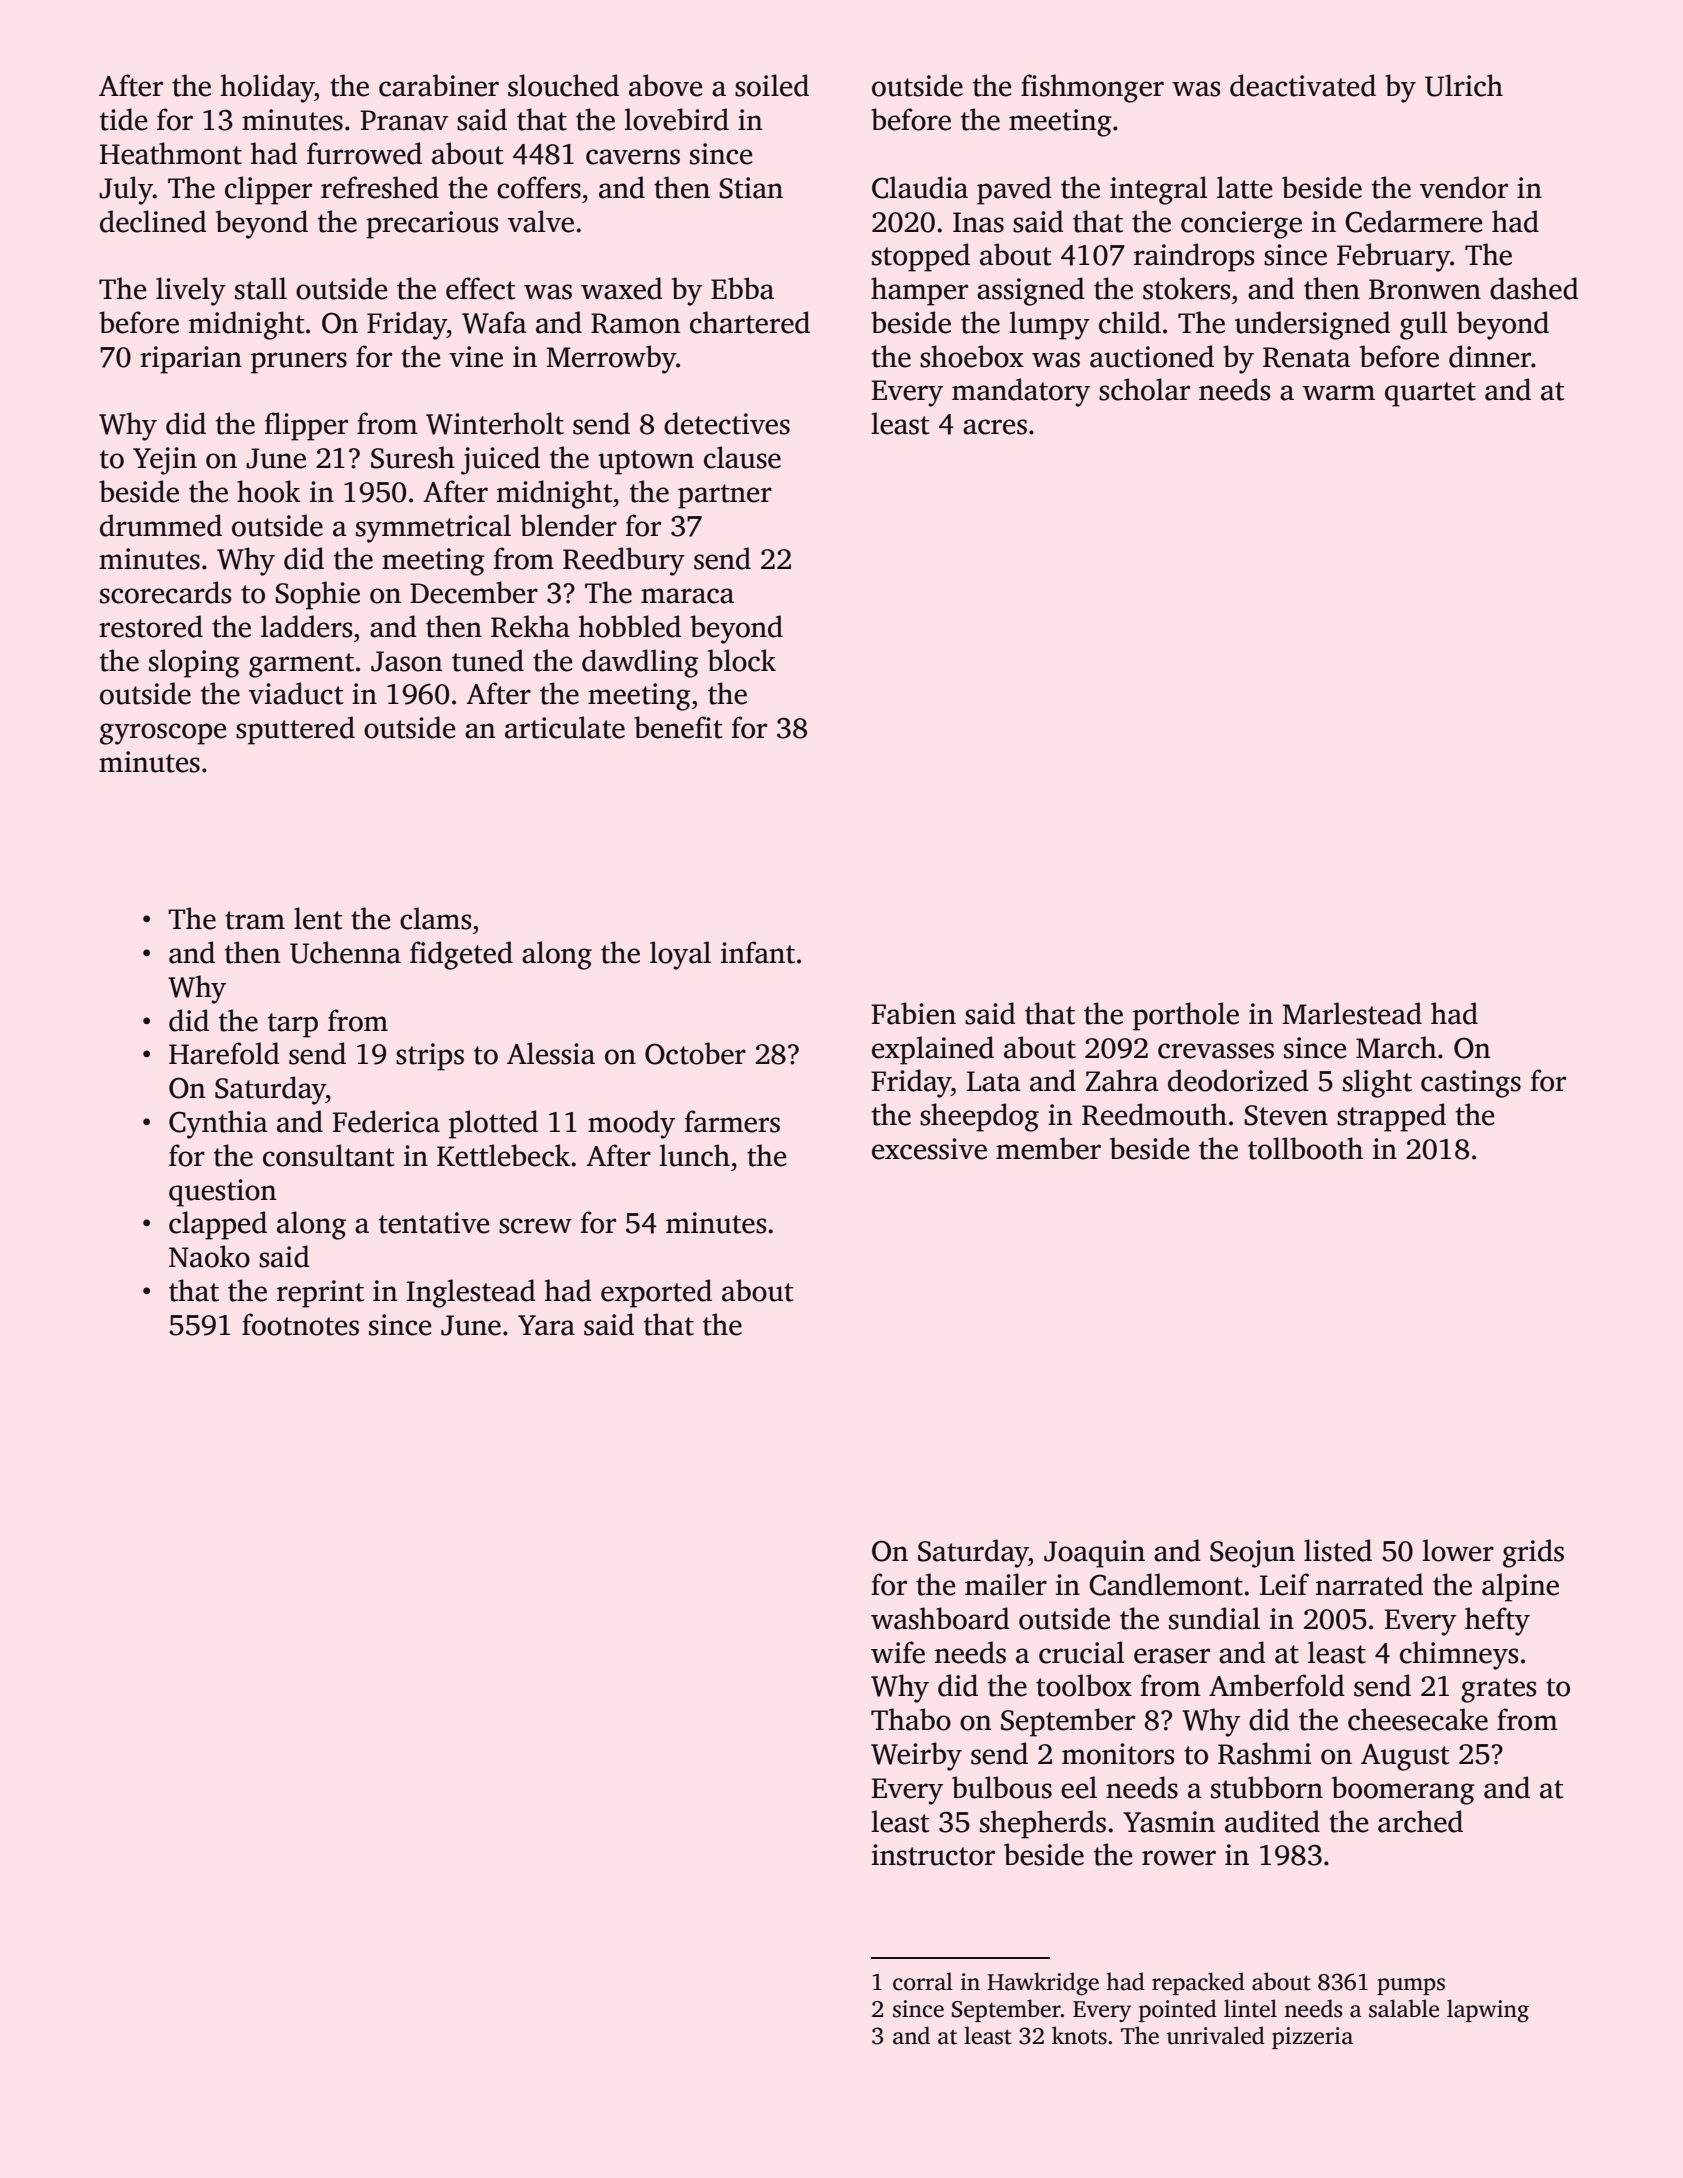  What do you see at coordinates (1352, 1013) in the document?
I see `Marlestead` at bounding box center [1352, 1013].
